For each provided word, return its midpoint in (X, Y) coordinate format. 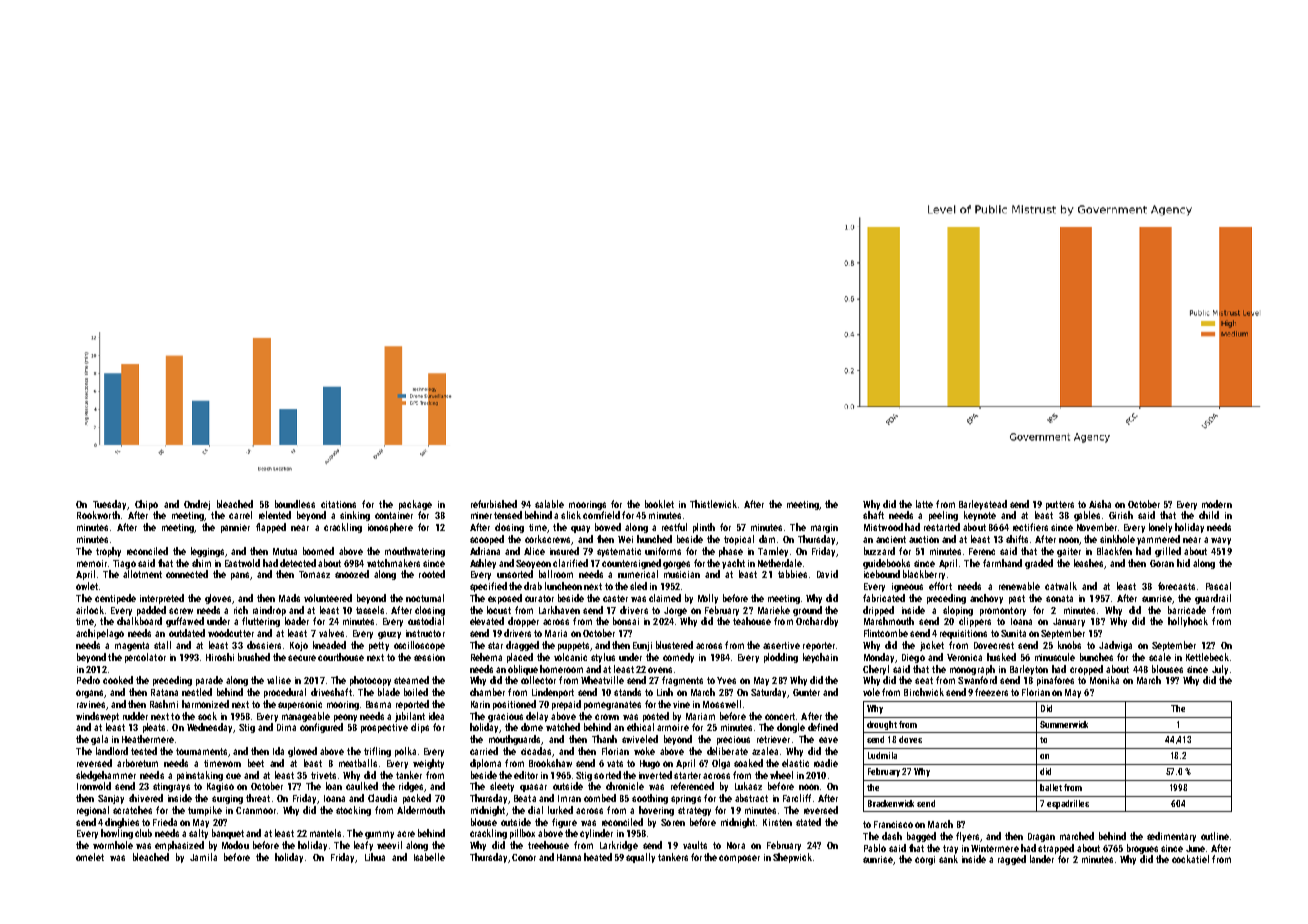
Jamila (203, 857)
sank (948, 859)
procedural (285, 693)
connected (187, 574)
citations (338, 504)
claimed (665, 598)
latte (924, 504)
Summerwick (1064, 724)
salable (549, 504)
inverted (655, 775)
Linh (665, 692)
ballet (1051, 787)
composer (739, 859)
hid (1183, 563)
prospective (384, 728)
